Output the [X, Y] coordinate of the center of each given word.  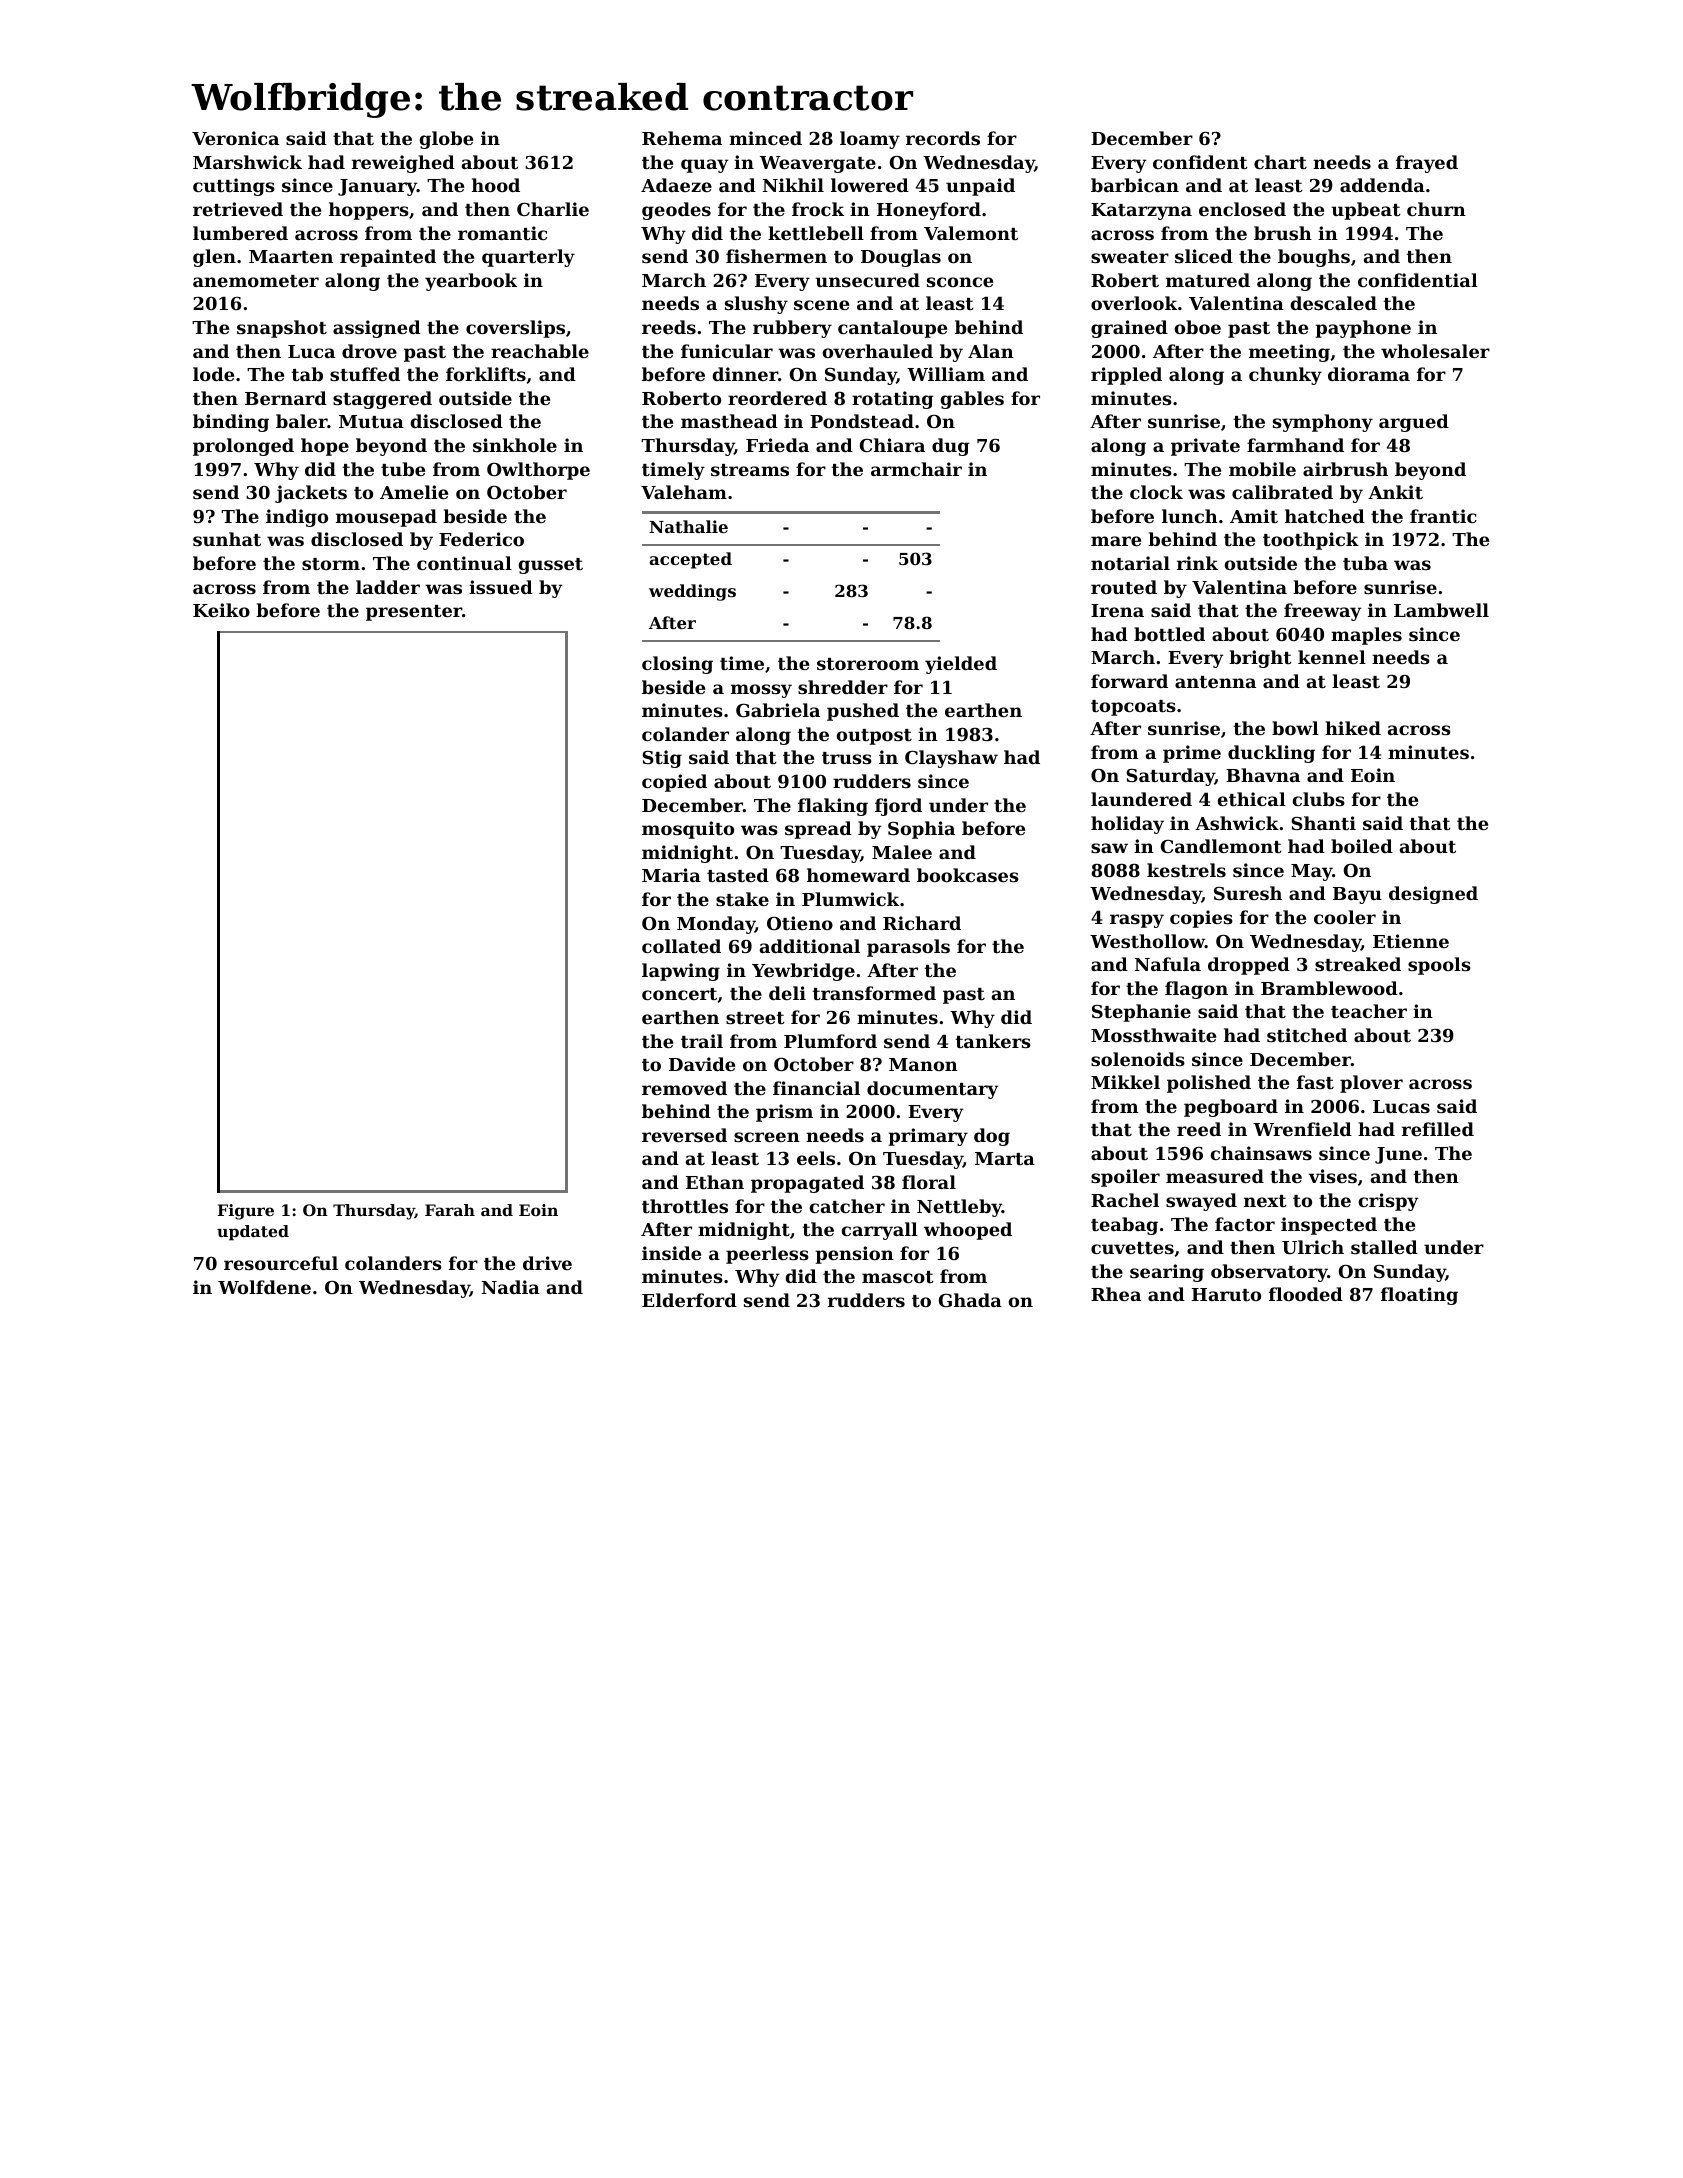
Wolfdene [264, 1287]
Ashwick [1237, 823]
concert [679, 994]
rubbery [792, 329]
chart [1280, 162]
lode [213, 374]
